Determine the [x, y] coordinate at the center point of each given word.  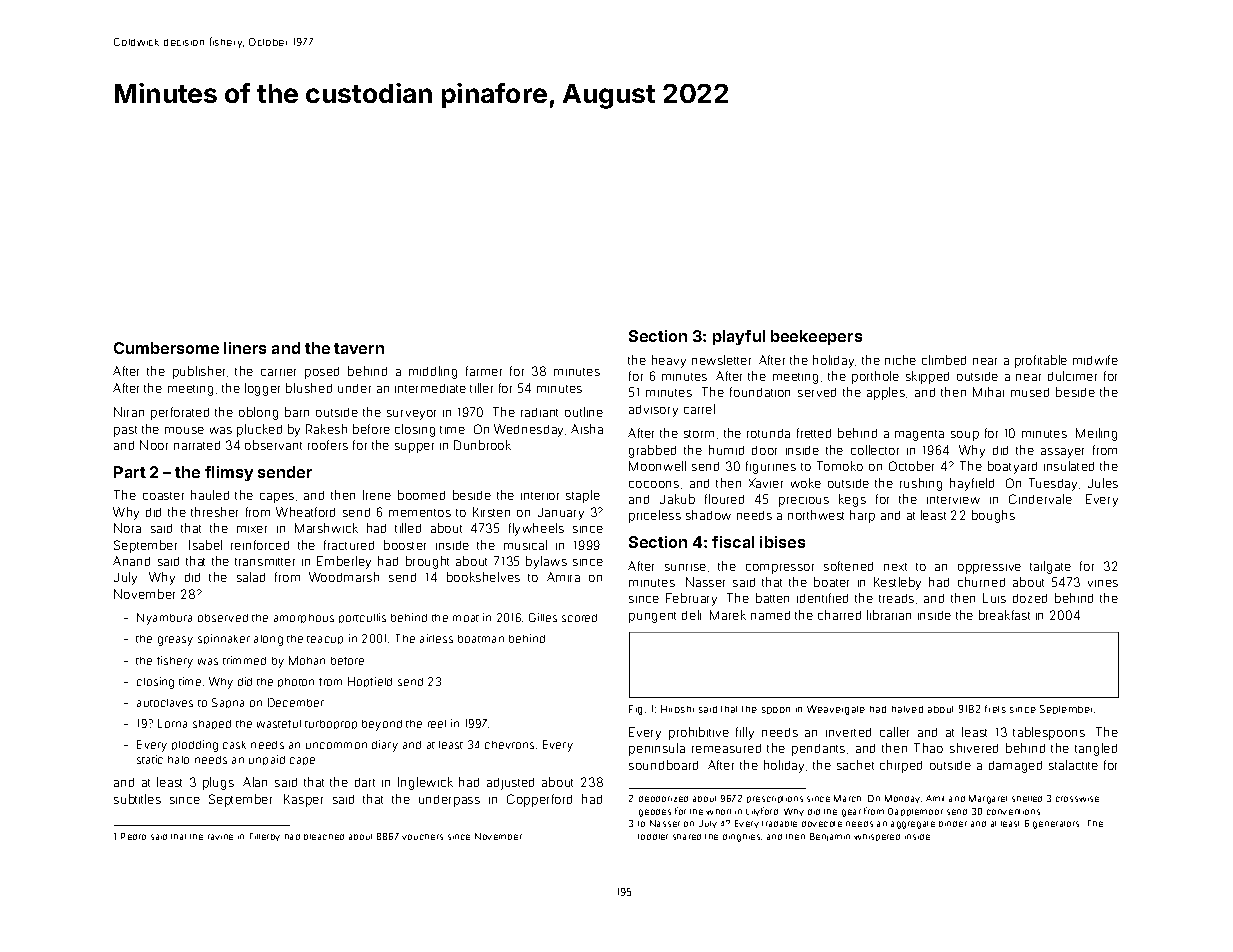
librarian [889, 615]
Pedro [133, 836]
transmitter [265, 562]
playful [739, 337]
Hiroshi [677, 709]
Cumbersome [166, 348]
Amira [563, 577]
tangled [1096, 749]
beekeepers [816, 337]
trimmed [244, 660]
